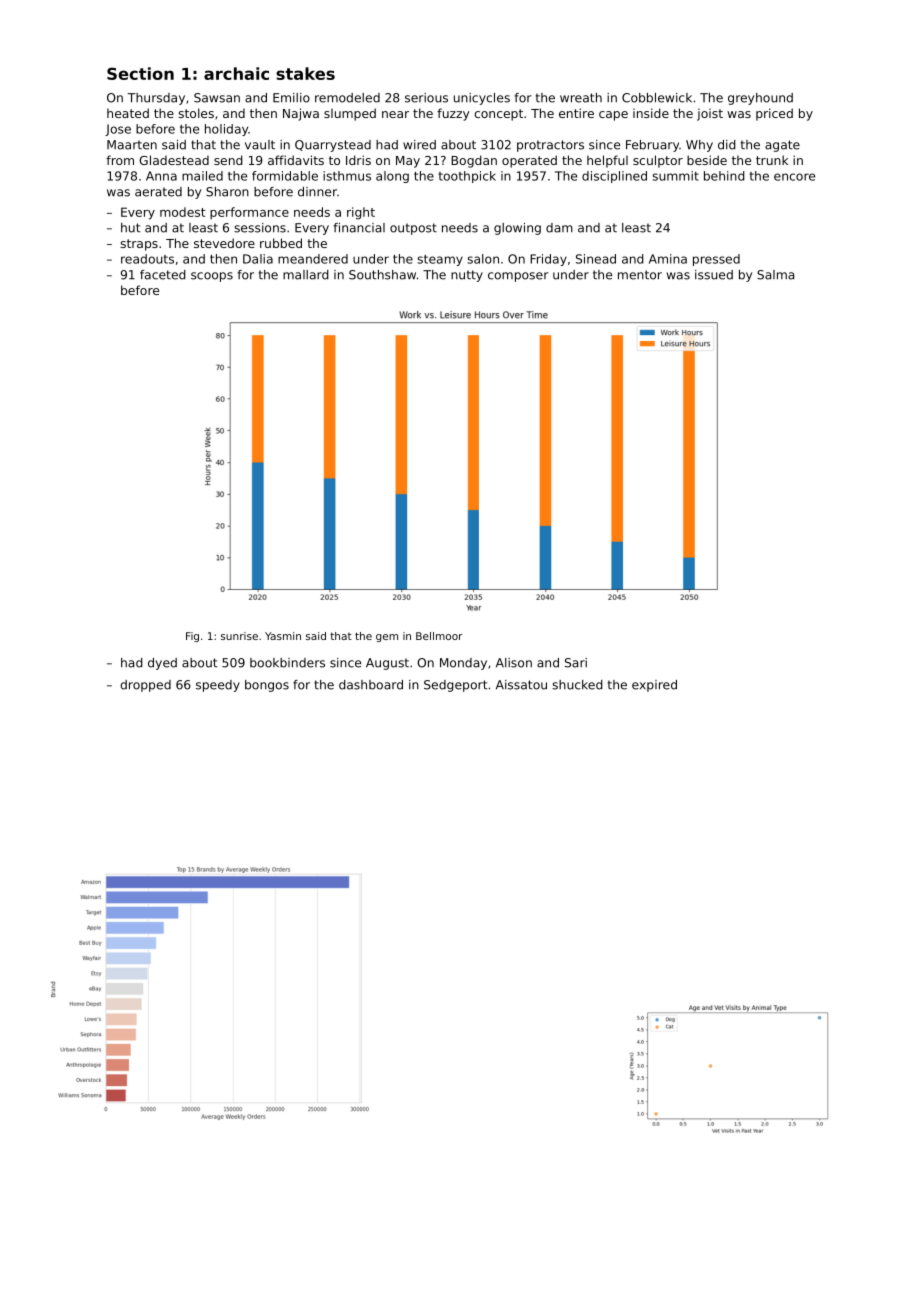 Image resolution: width=924 pixels, height=1308 pixels. What do you see at coordinates (654, 686) in the screenshot?
I see `expired` at bounding box center [654, 686].
